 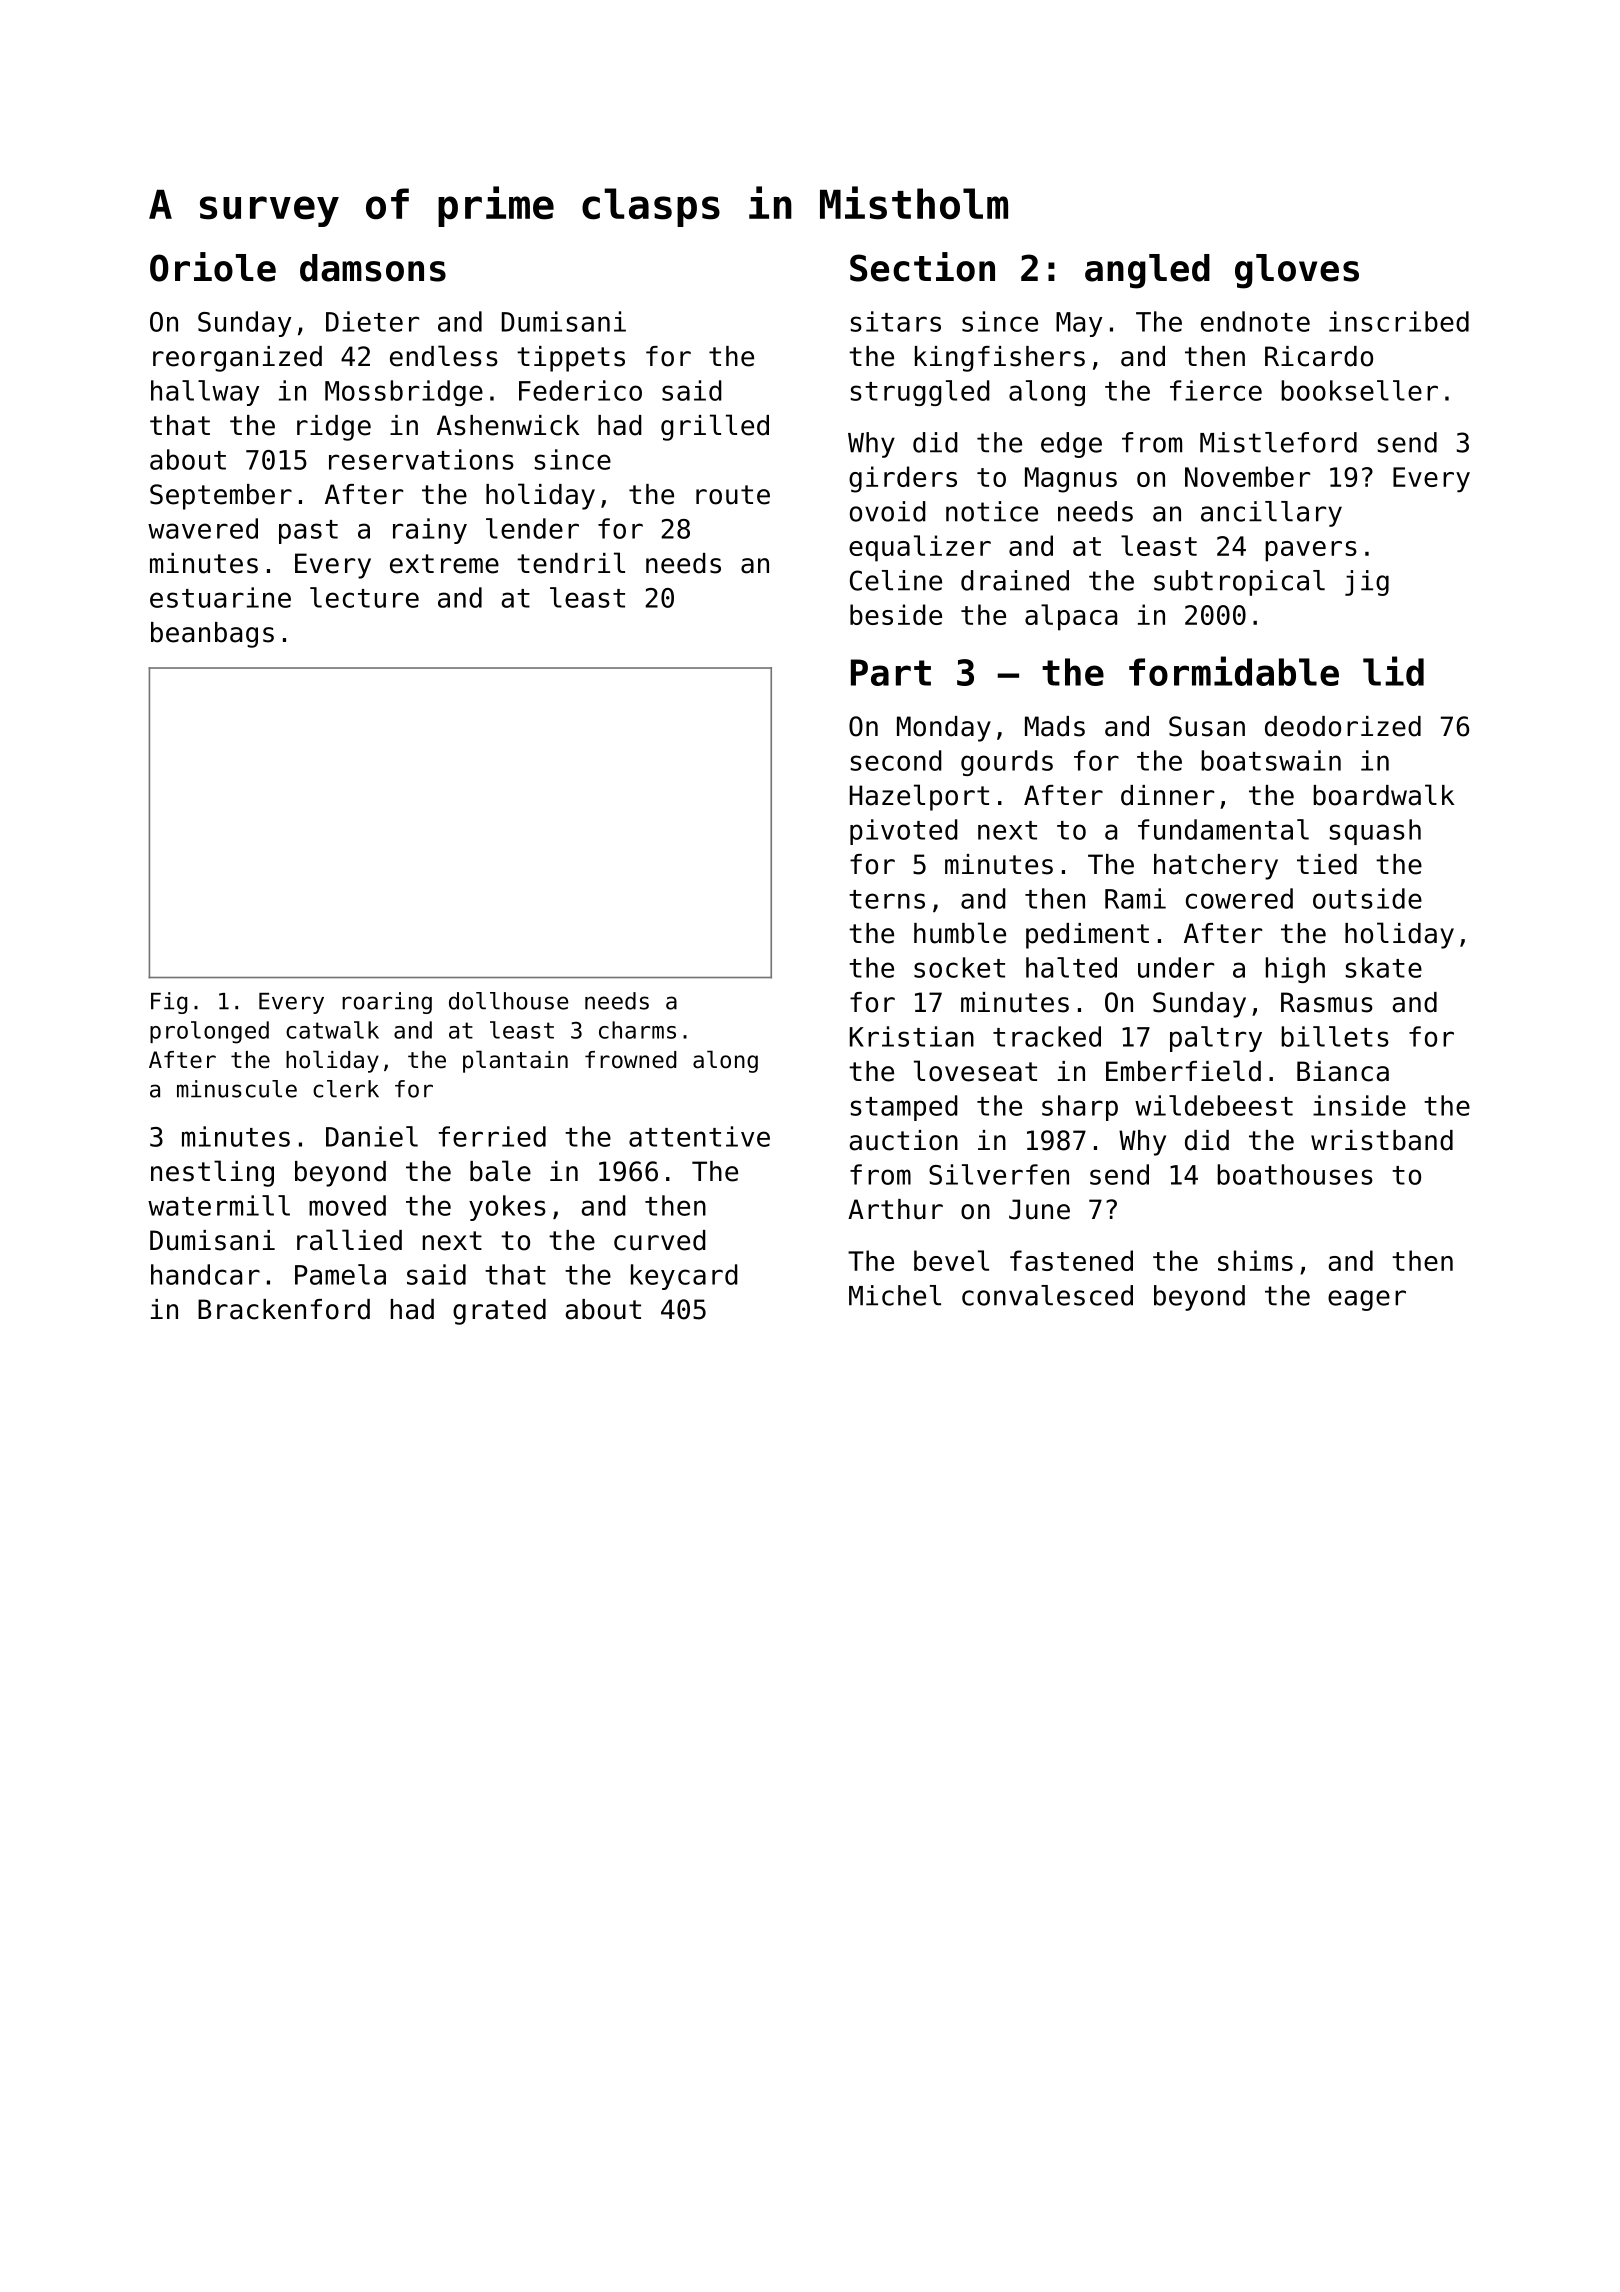 I want to click on bookseller, so click(x=1359, y=390).
